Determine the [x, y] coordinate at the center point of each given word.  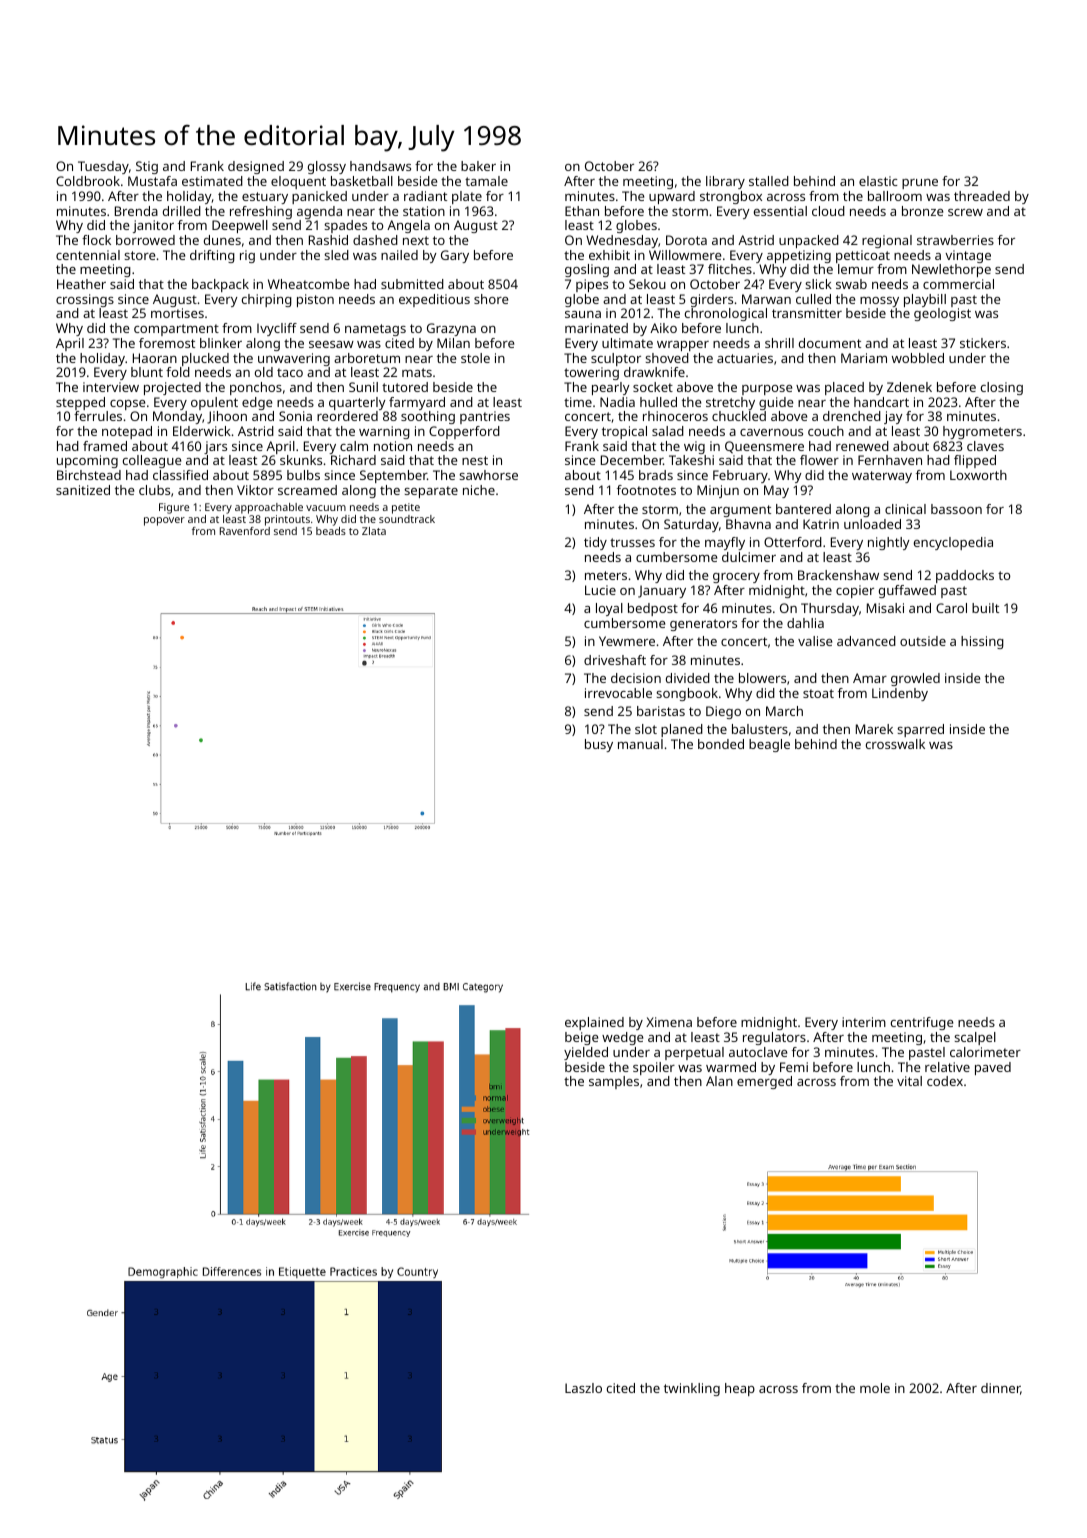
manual [640, 744]
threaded [982, 196]
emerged [764, 1082]
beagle [769, 745]
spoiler [654, 1068]
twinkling [692, 1389]
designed [256, 167]
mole [875, 1388]
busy [599, 745]
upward [672, 197]
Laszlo [583, 1388]
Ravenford [245, 531]
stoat [818, 693]
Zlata [374, 531]
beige [581, 1038]
